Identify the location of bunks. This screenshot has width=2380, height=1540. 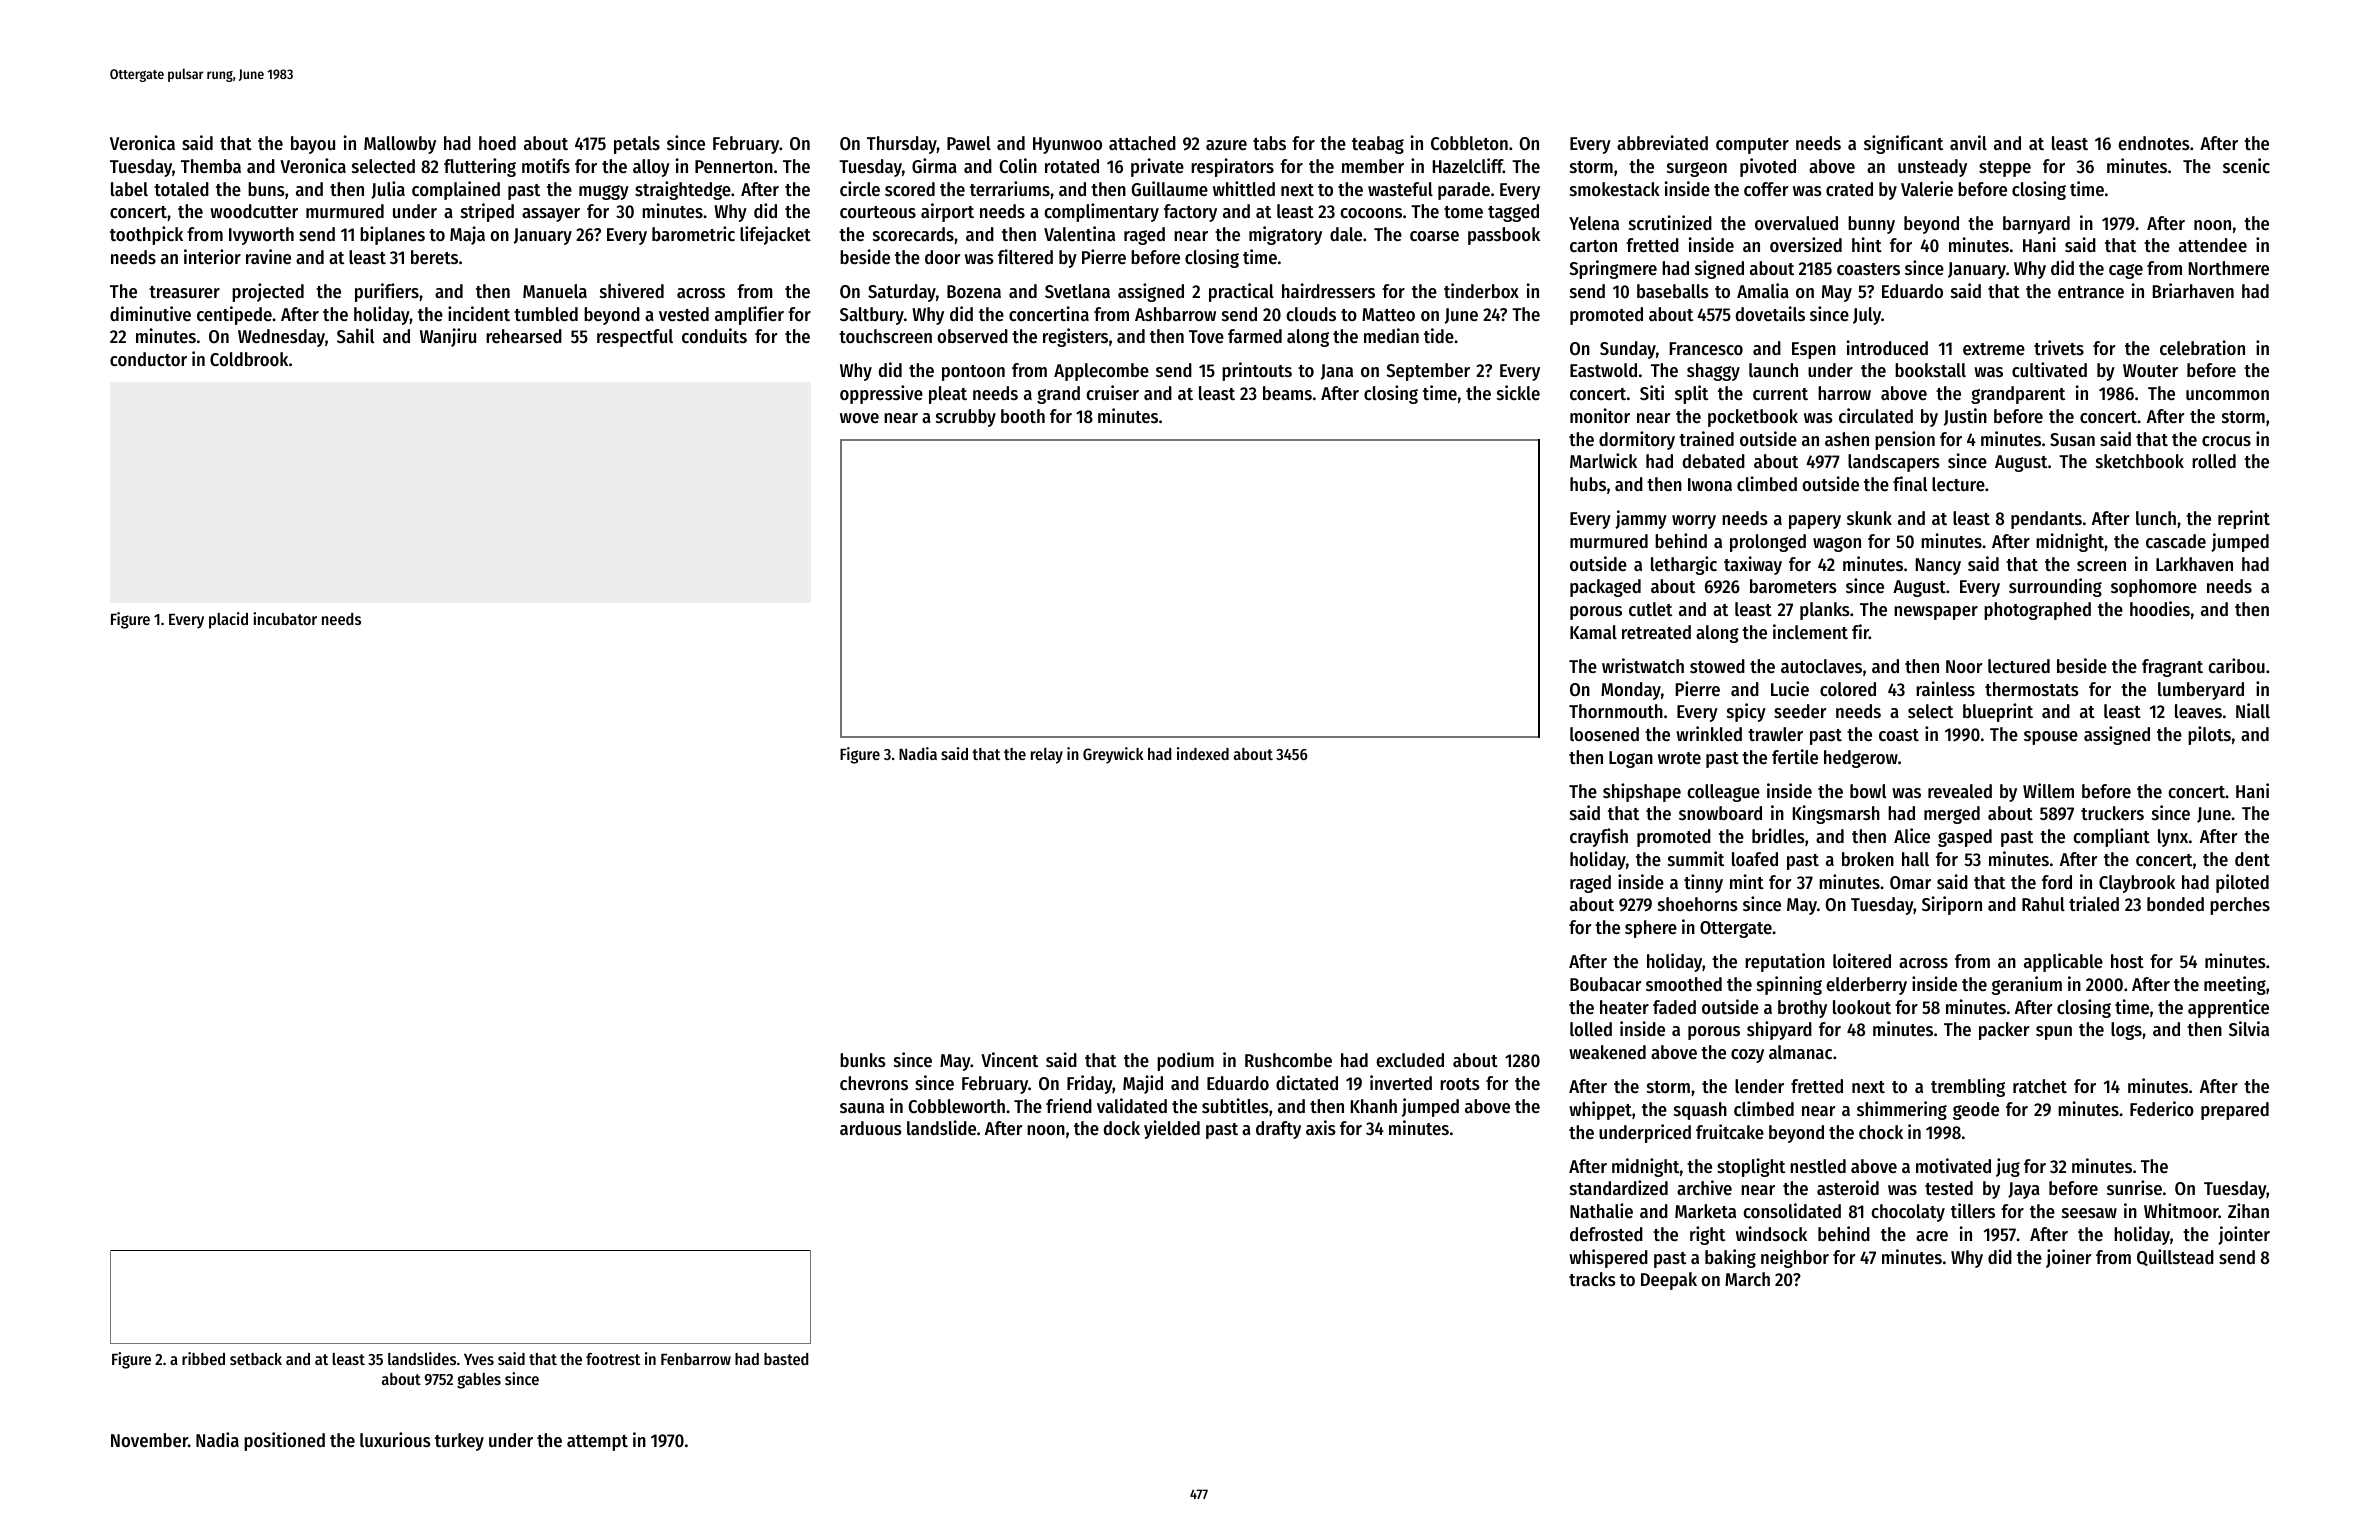
(863, 1060).
